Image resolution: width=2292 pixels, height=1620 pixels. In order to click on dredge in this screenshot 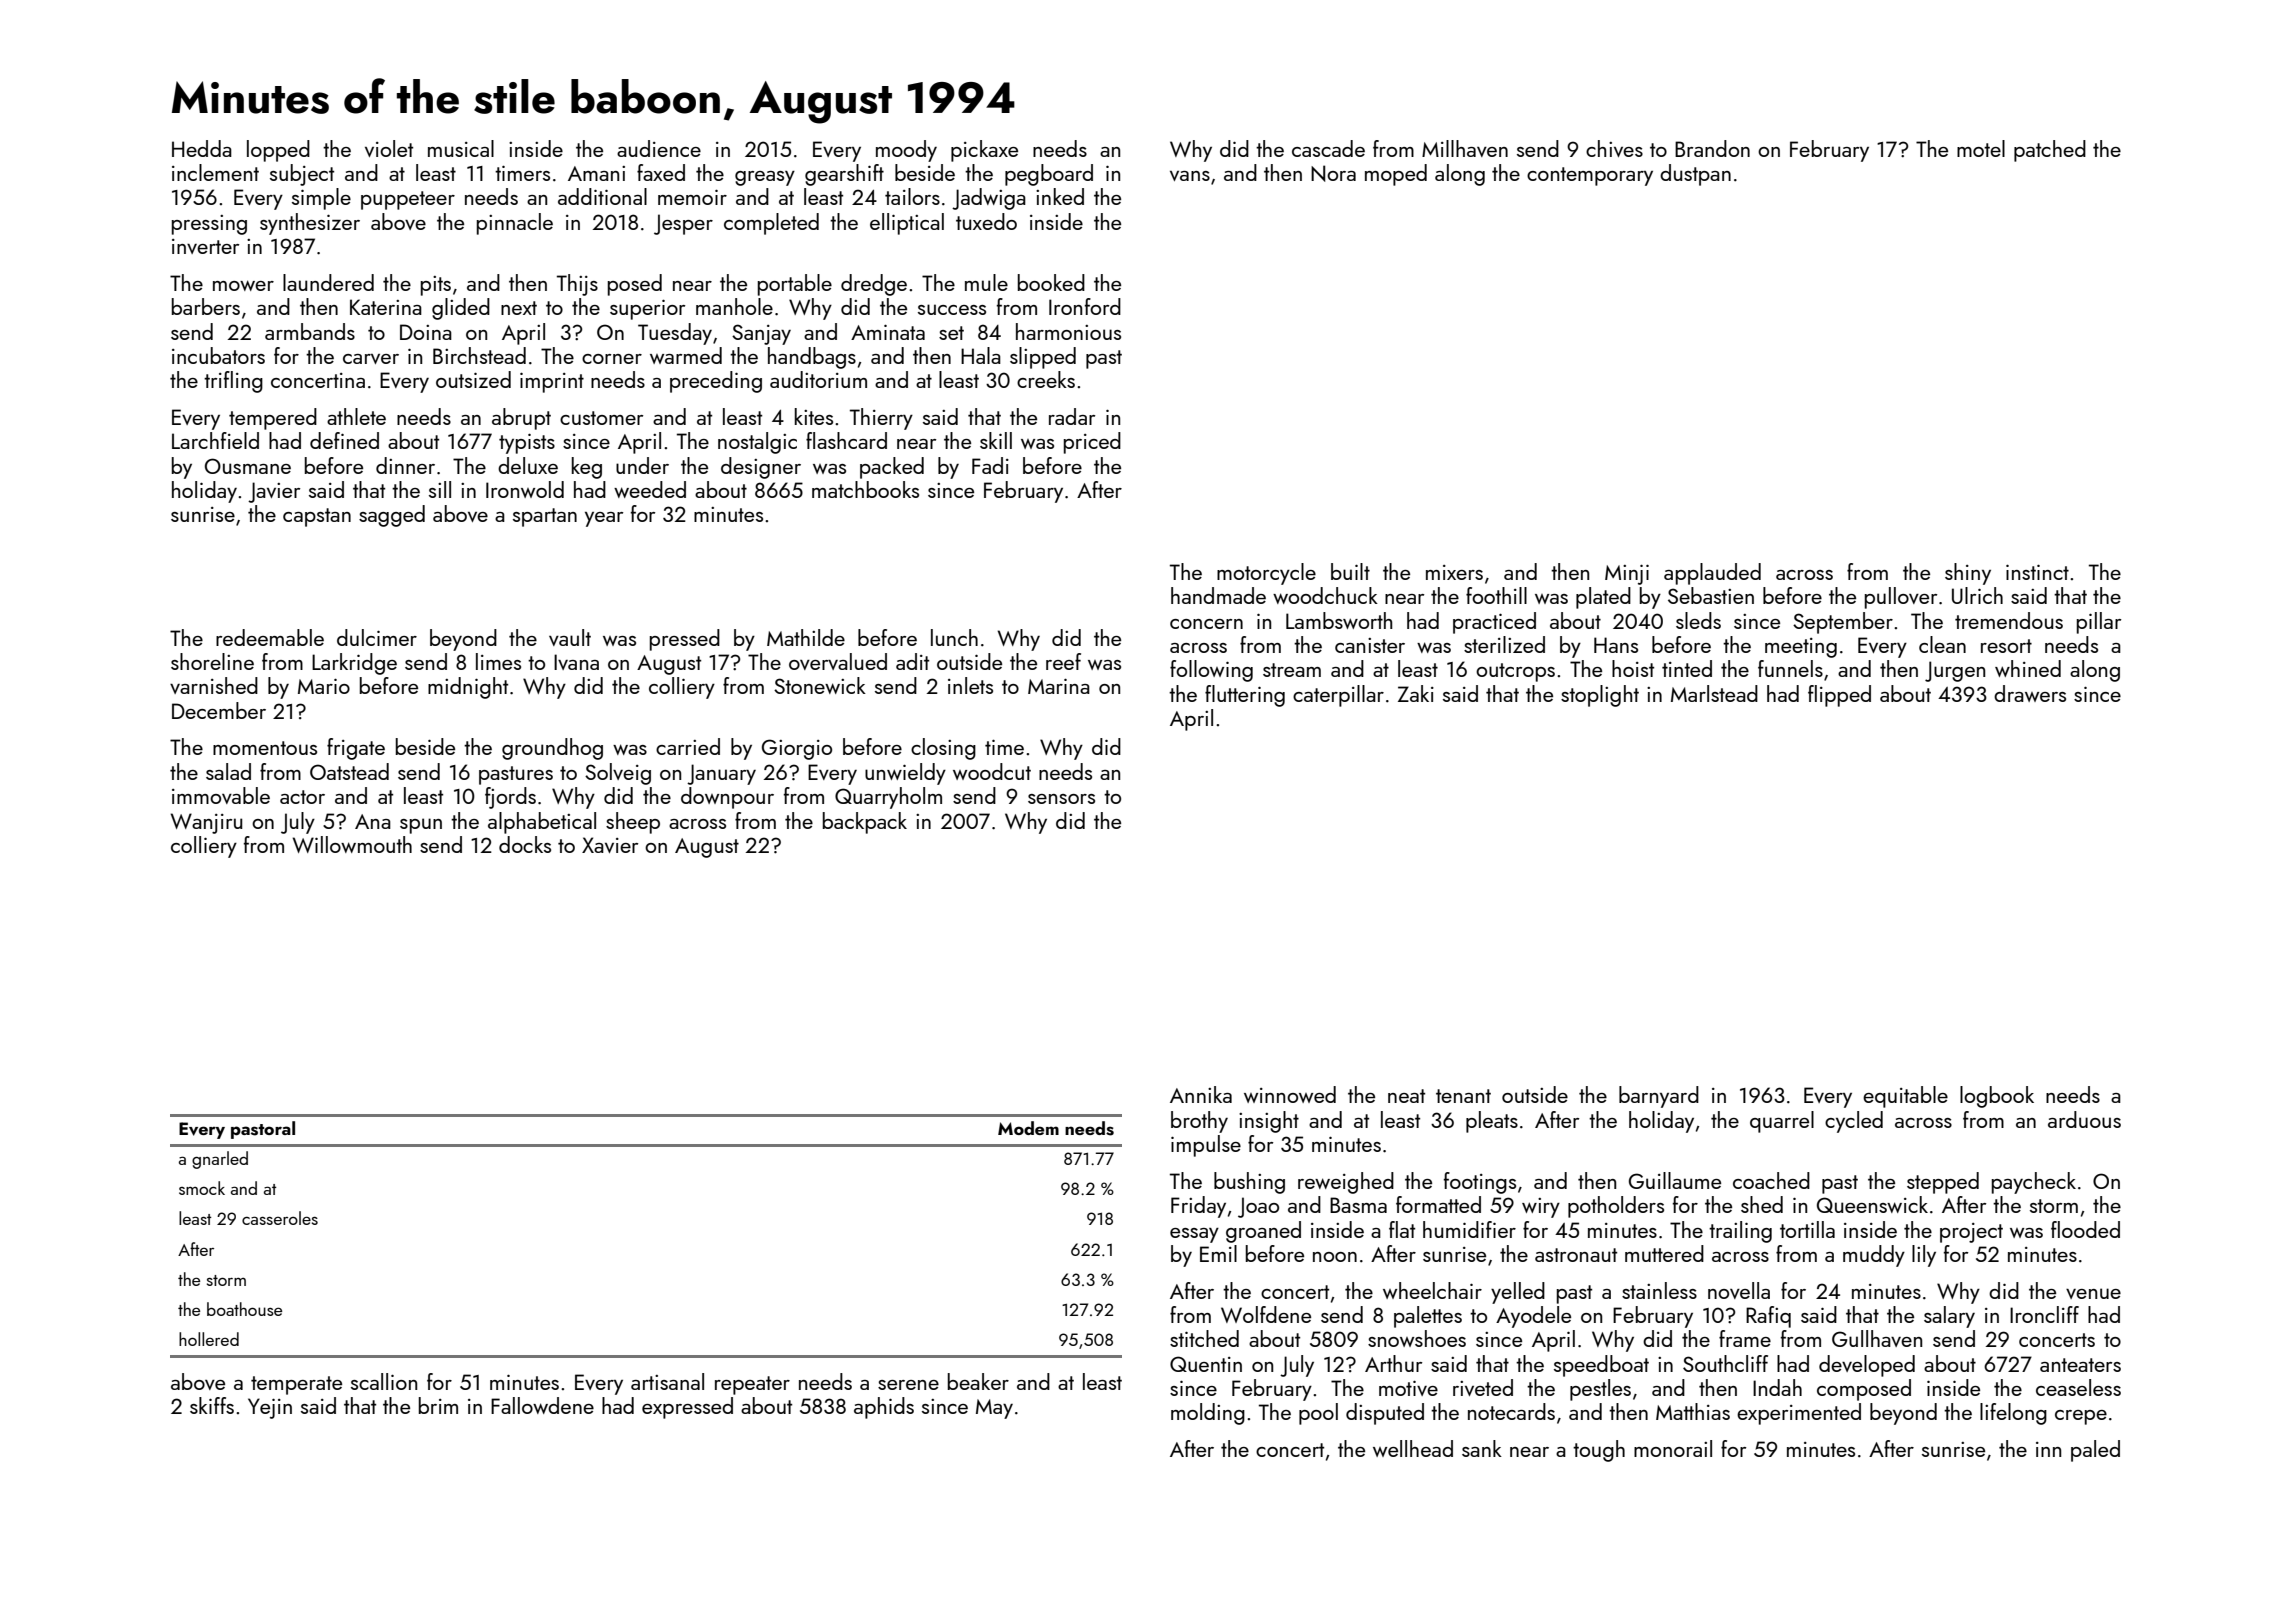, I will do `click(874, 285)`.
